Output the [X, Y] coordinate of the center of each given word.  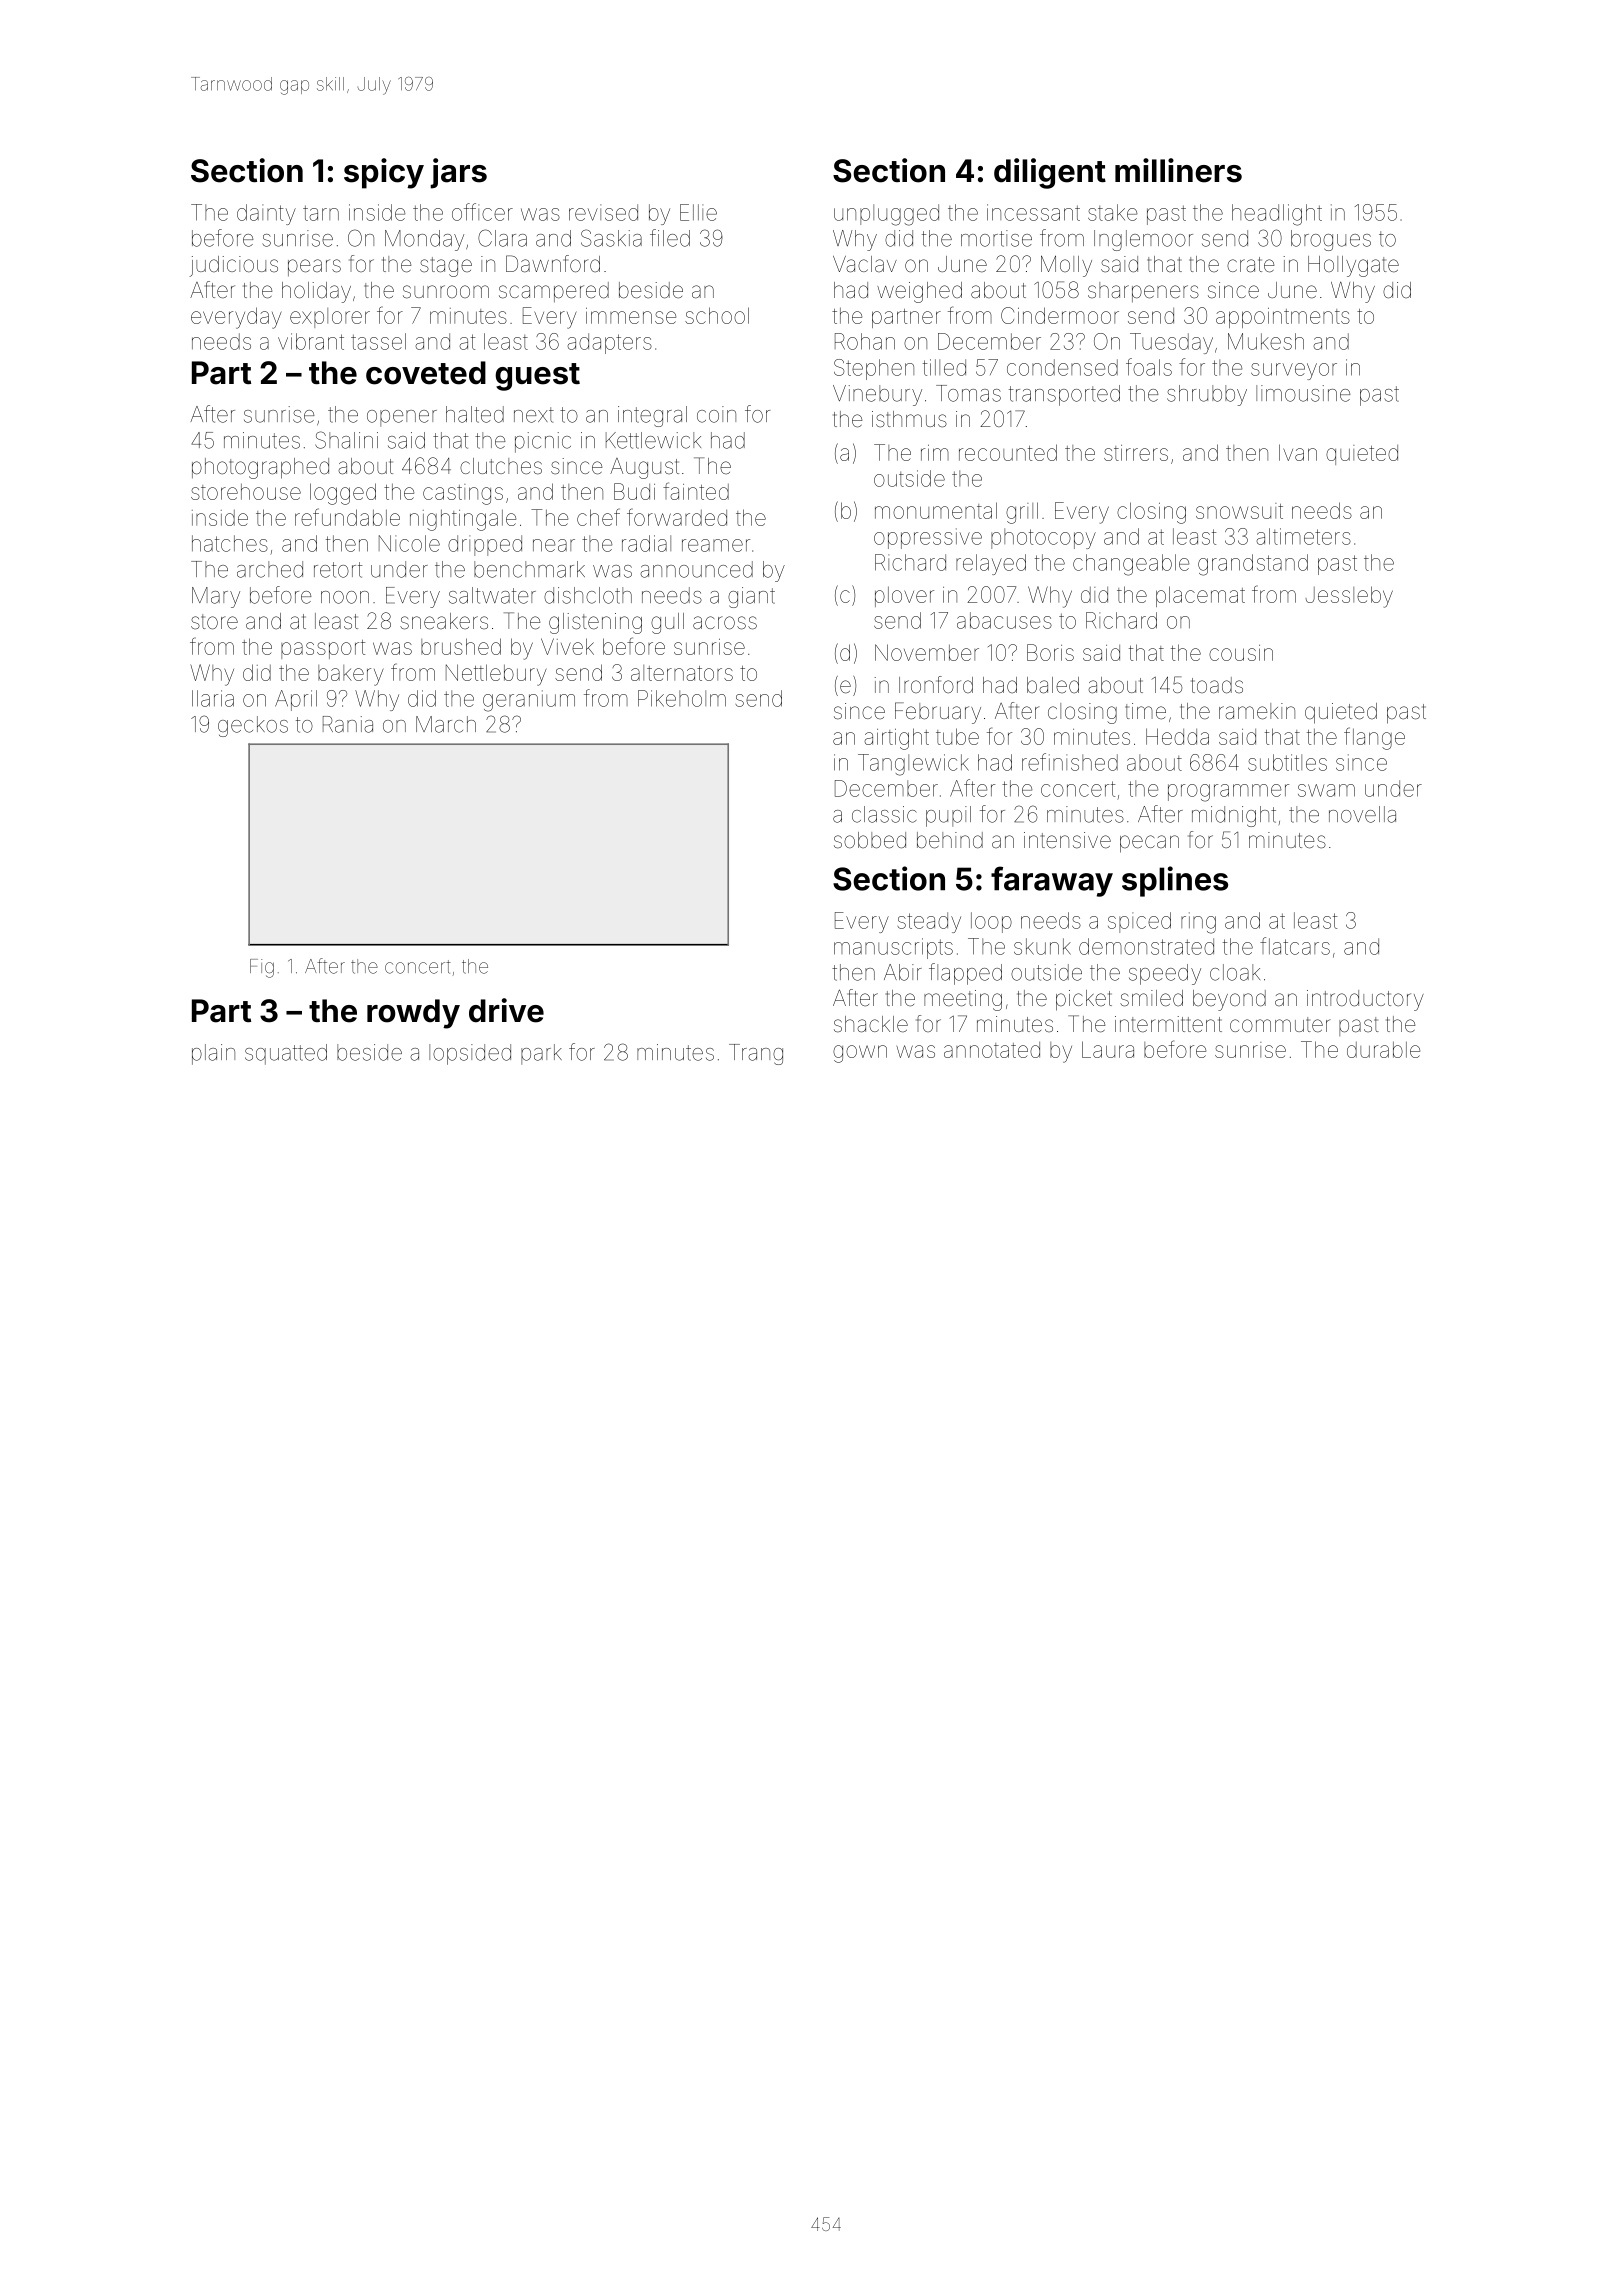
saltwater [492, 595]
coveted [426, 373]
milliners [1178, 170]
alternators [682, 673]
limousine [1303, 393]
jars [458, 173]
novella [1362, 814]
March [446, 724]
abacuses [1004, 620]
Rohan [865, 341]
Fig [262, 968]
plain [213, 1054]
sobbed [870, 840]
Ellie [698, 212]
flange [1374, 738]
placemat [1200, 596]
